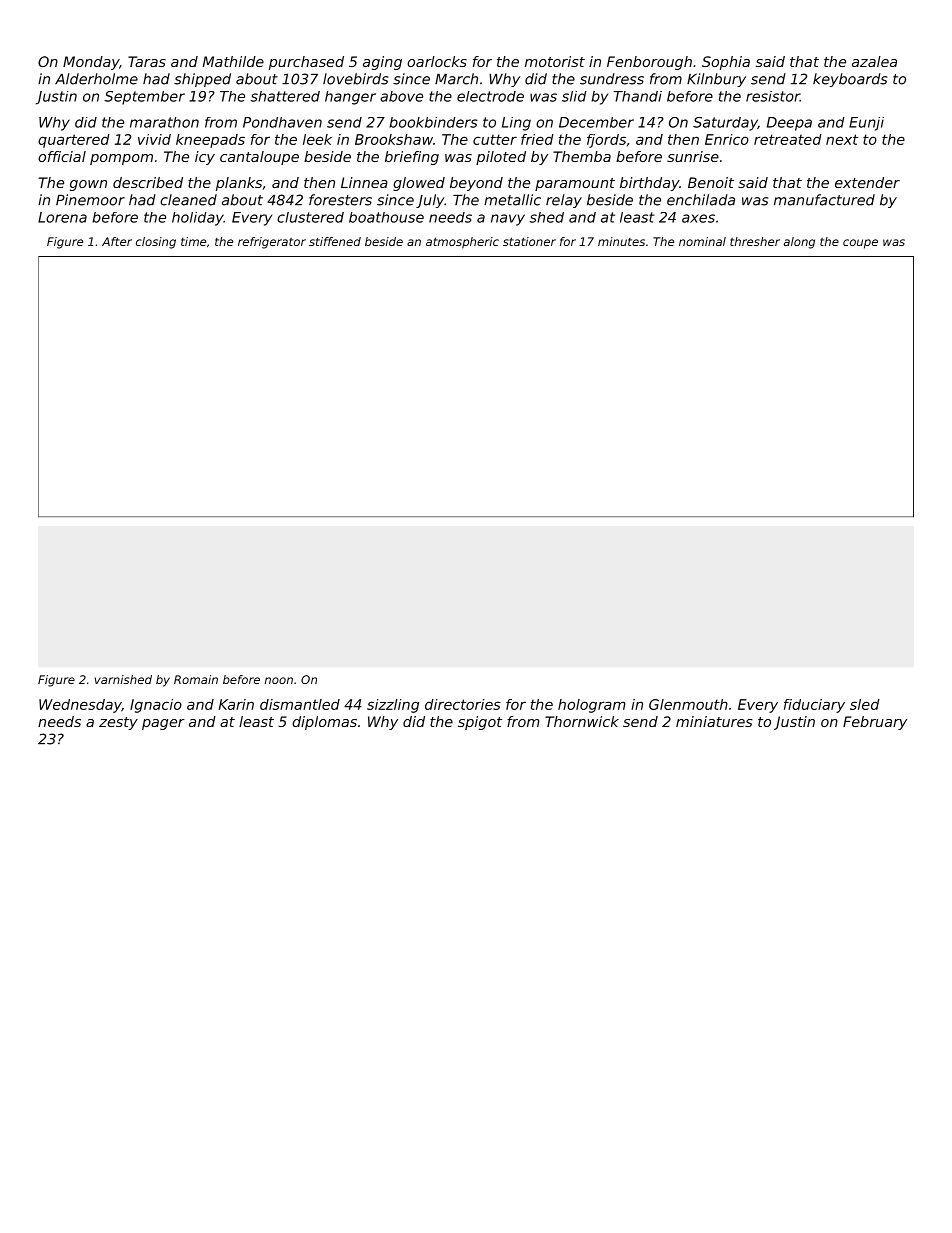 The height and width of the document is (1233, 952). What do you see at coordinates (279, 680) in the document?
I see `noon` at bounding box center [279, 680].
